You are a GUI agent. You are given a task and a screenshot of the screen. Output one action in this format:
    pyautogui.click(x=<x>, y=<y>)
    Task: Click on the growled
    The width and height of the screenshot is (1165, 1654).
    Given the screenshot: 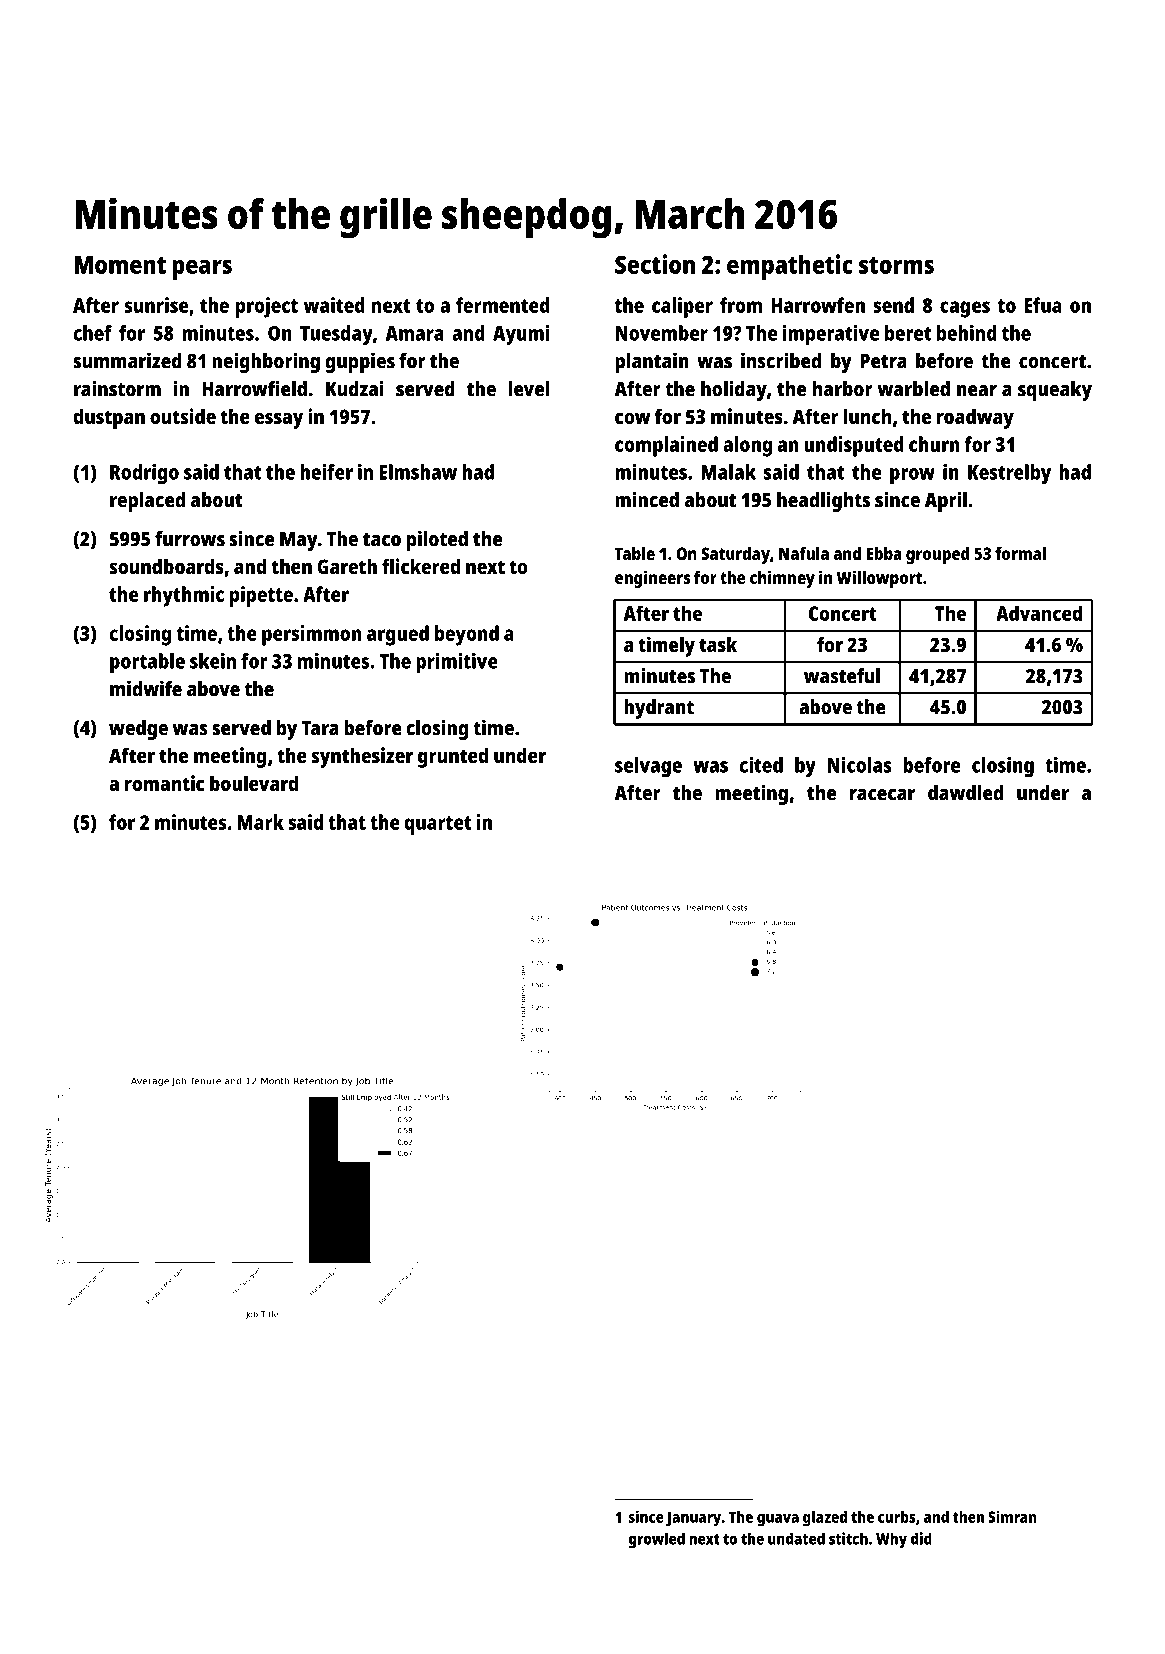 What is the action you would take?
    pyautogui.click(x=657, y=1540)
